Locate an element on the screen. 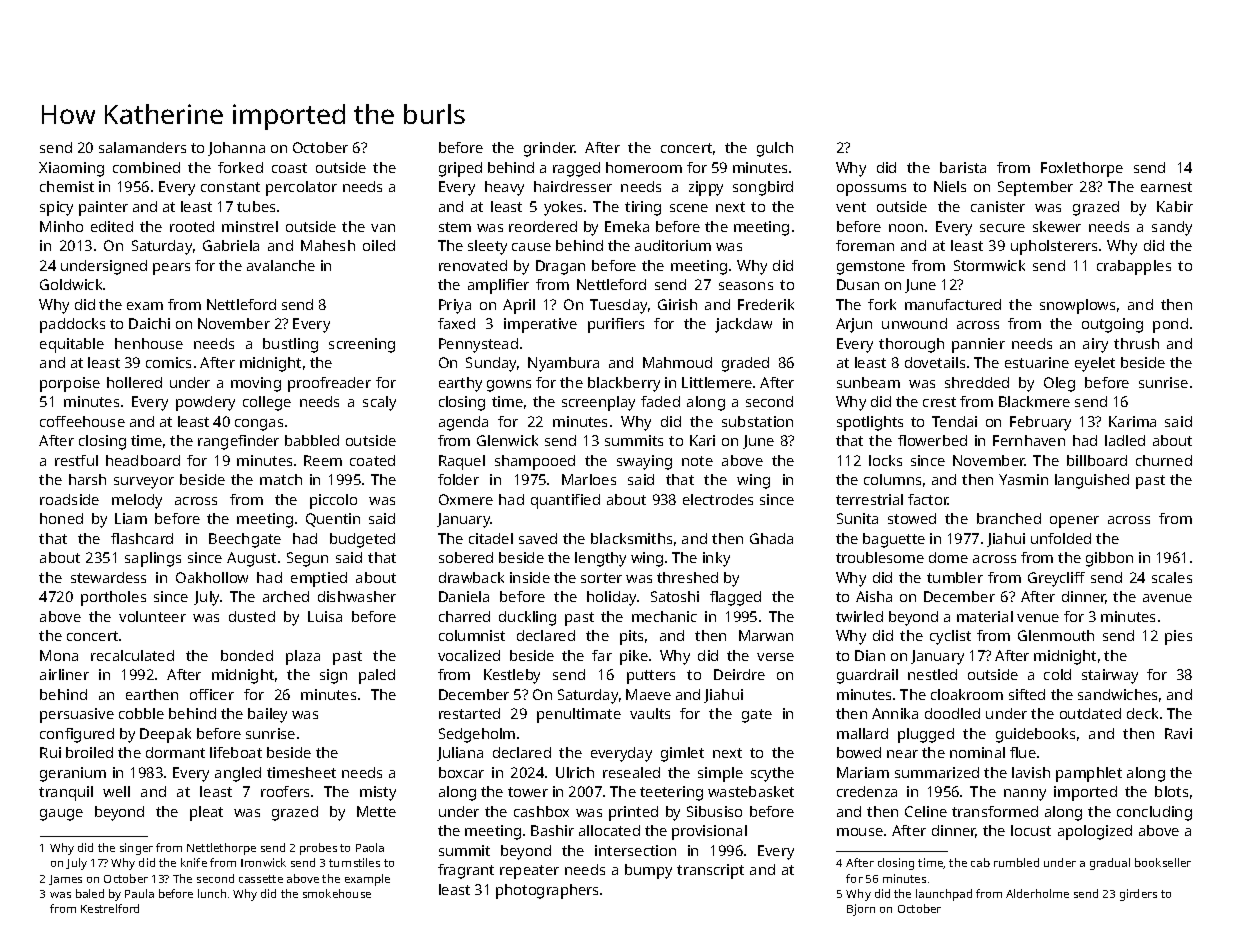 This screenshot has width=1233, height=952. gibbon is located at coordinates (1109, 559).
